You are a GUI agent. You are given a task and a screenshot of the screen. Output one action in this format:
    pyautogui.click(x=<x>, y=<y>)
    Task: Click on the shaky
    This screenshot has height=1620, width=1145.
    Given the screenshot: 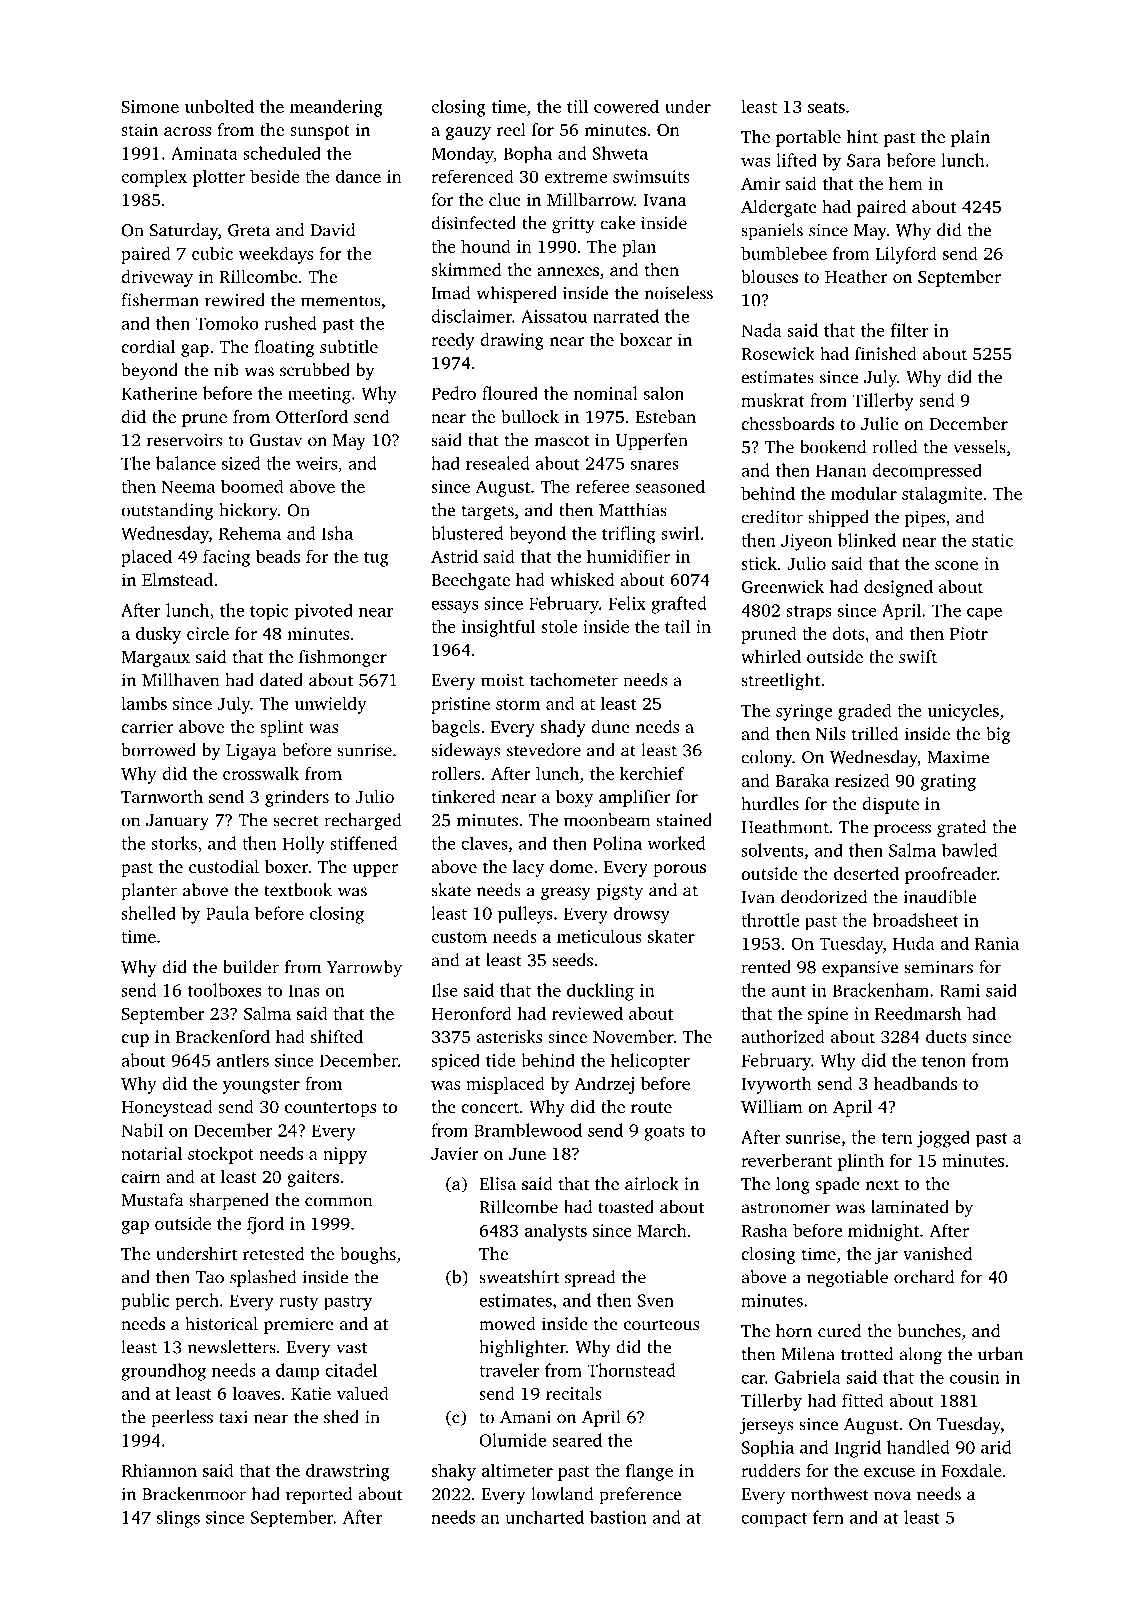 What is the action you would take?
    pyautogui.click(x=453, y=1472)
